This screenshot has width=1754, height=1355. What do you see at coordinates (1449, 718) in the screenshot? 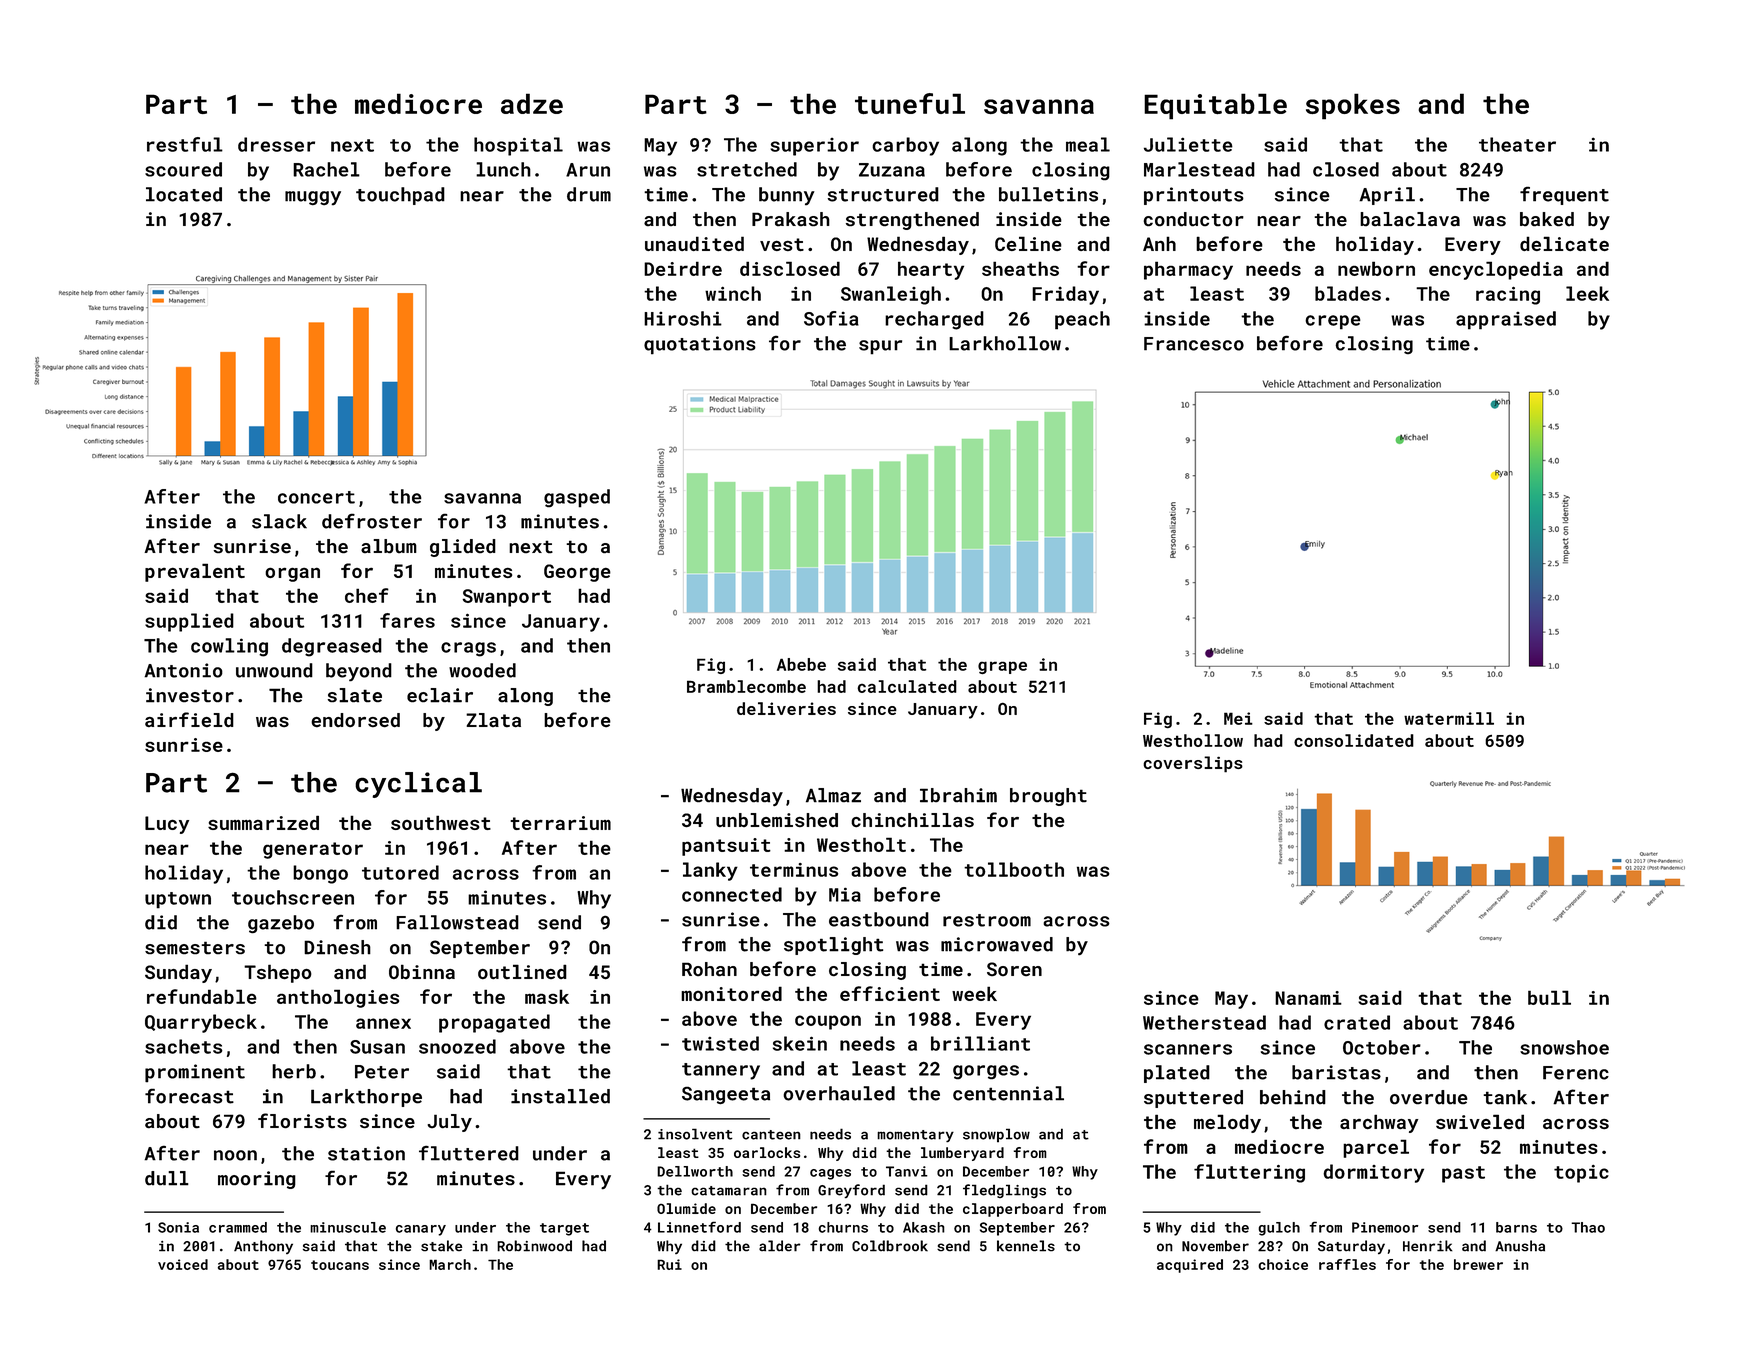
I see `watermill` at bounding box center [1449, 718].
